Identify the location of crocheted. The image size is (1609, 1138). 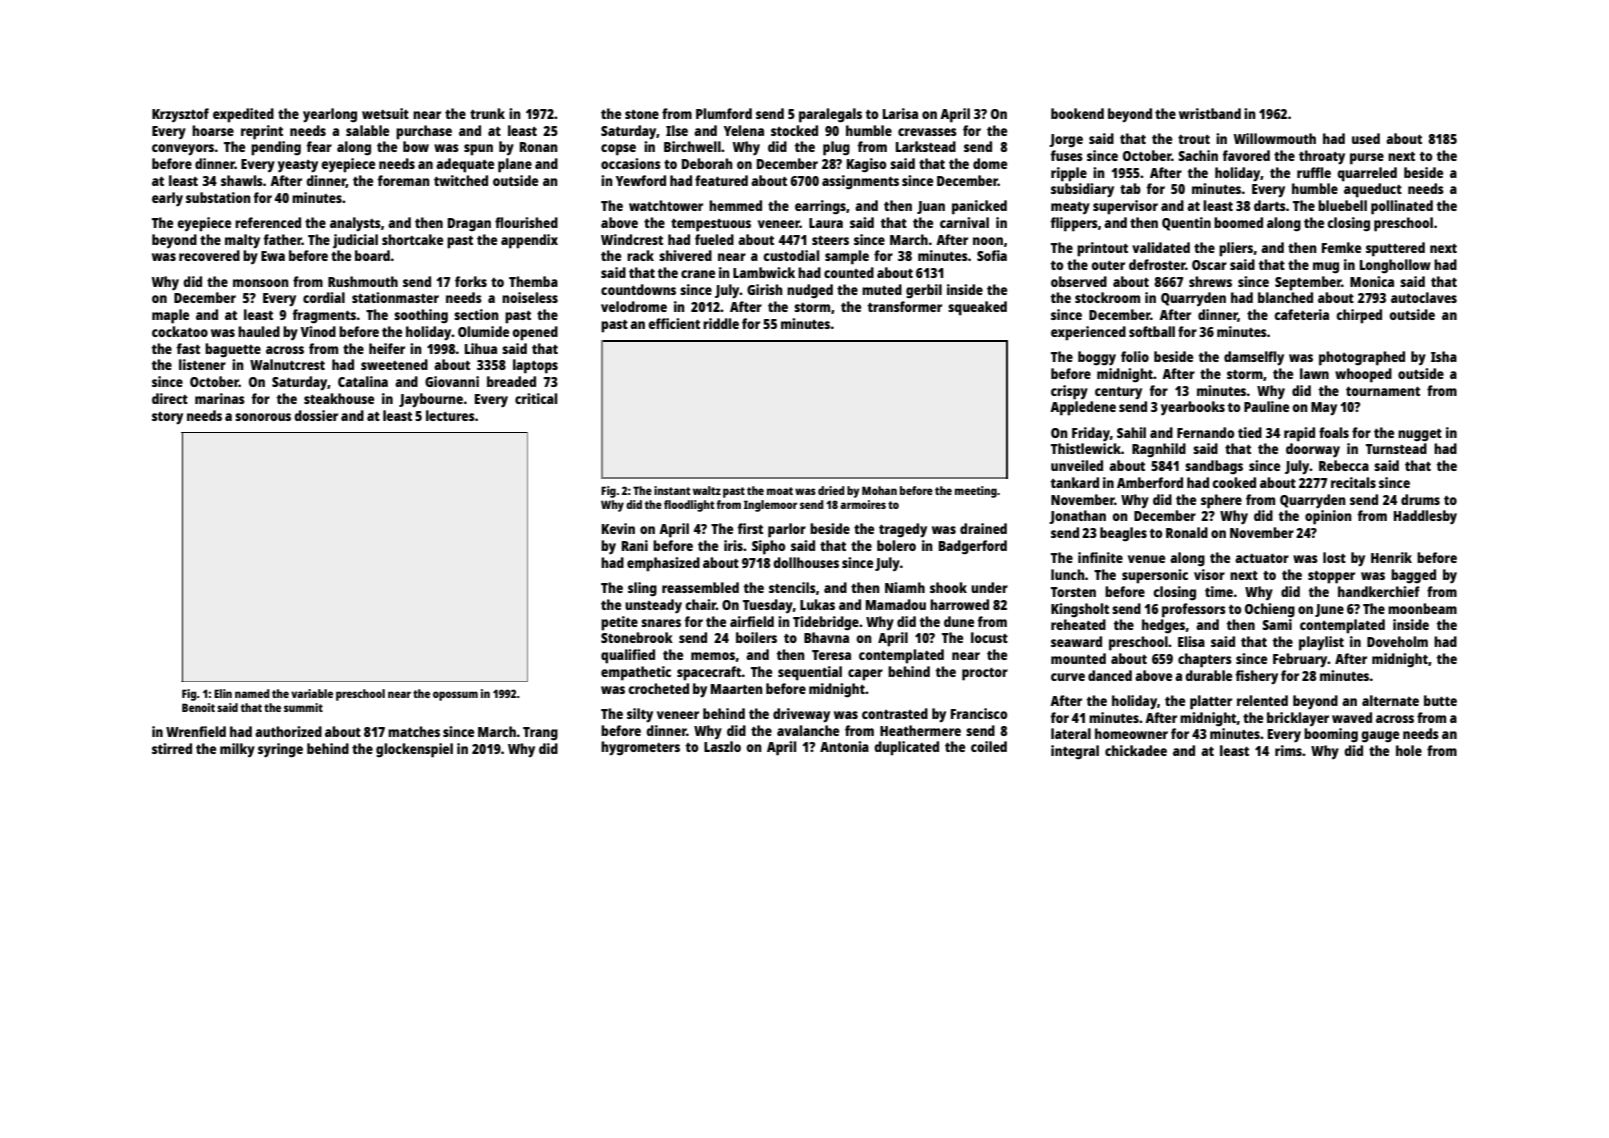
(658, 688).
